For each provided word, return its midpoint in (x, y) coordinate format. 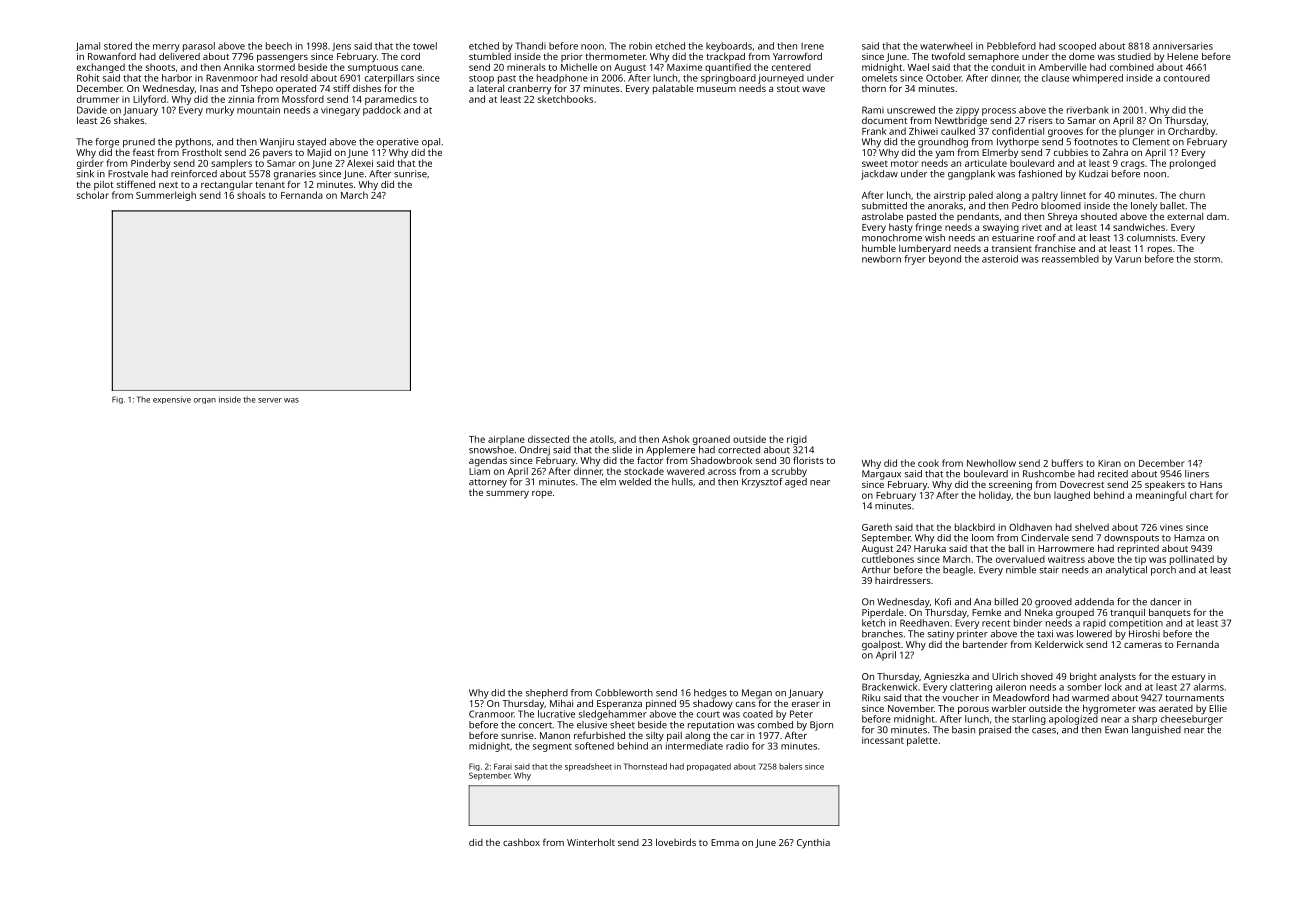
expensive (172, 400)
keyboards (729, 47)
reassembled (1070, 259)
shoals (251, 195)
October (944, 78)
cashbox (521, 842)
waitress (1066, 559)
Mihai (561, 703)
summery (507, 495)
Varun (1128, 259)
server (270, 400)
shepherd (547, 694)
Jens (341, 47)
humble (879, 248)
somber (1084, 687)
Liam (479, 471)
